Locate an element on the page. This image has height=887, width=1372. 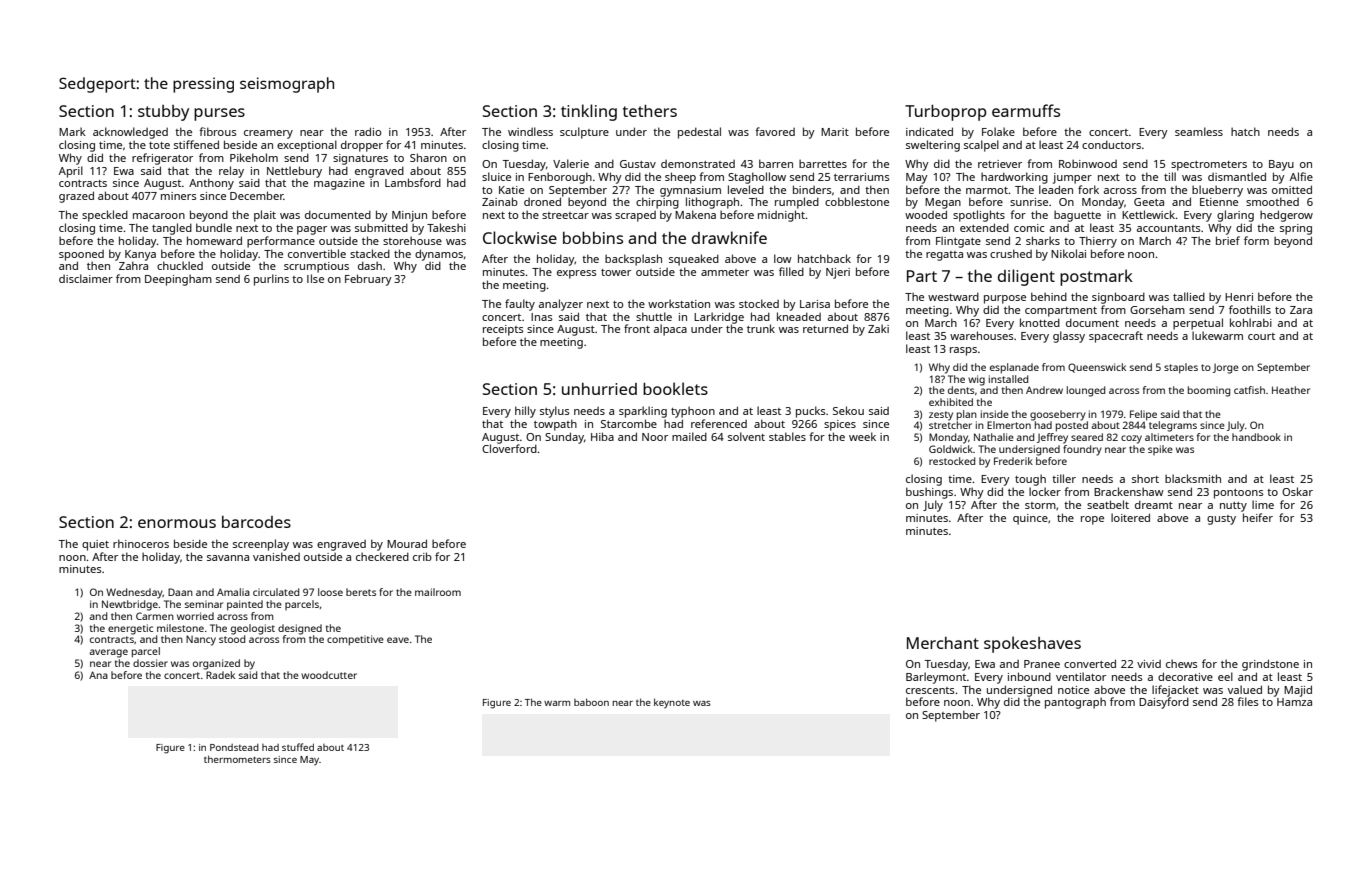
bushings is located at coordinates (929, 493).
